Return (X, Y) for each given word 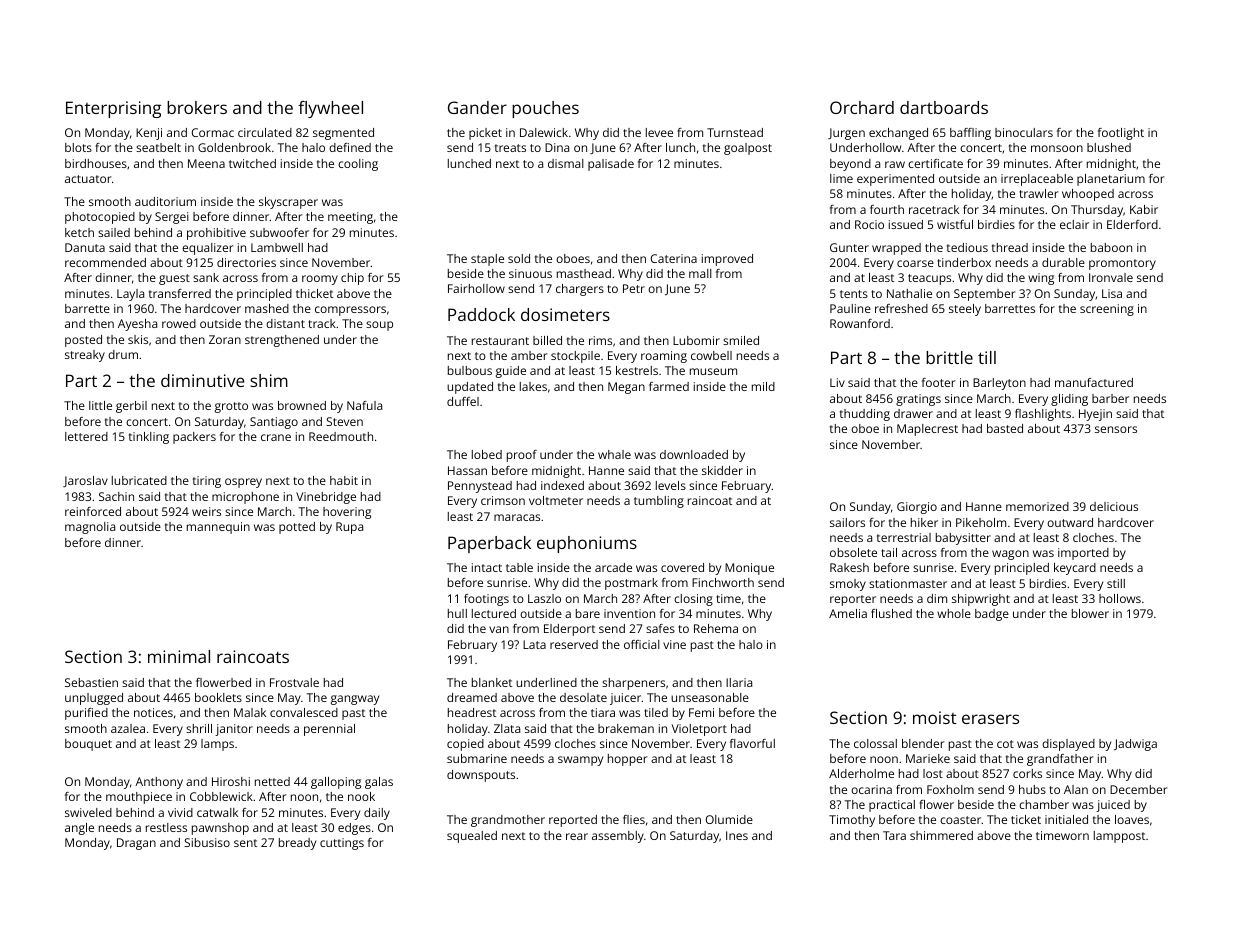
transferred (180, 293)
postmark (631, 584)
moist (934, 717)
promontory (1122, 264)
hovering (347, 513)
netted (272, 781)
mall (700, 273)
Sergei (172, 218)
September (984, 295)
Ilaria (739, 682)
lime (841, 178)
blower (1090, 613)
